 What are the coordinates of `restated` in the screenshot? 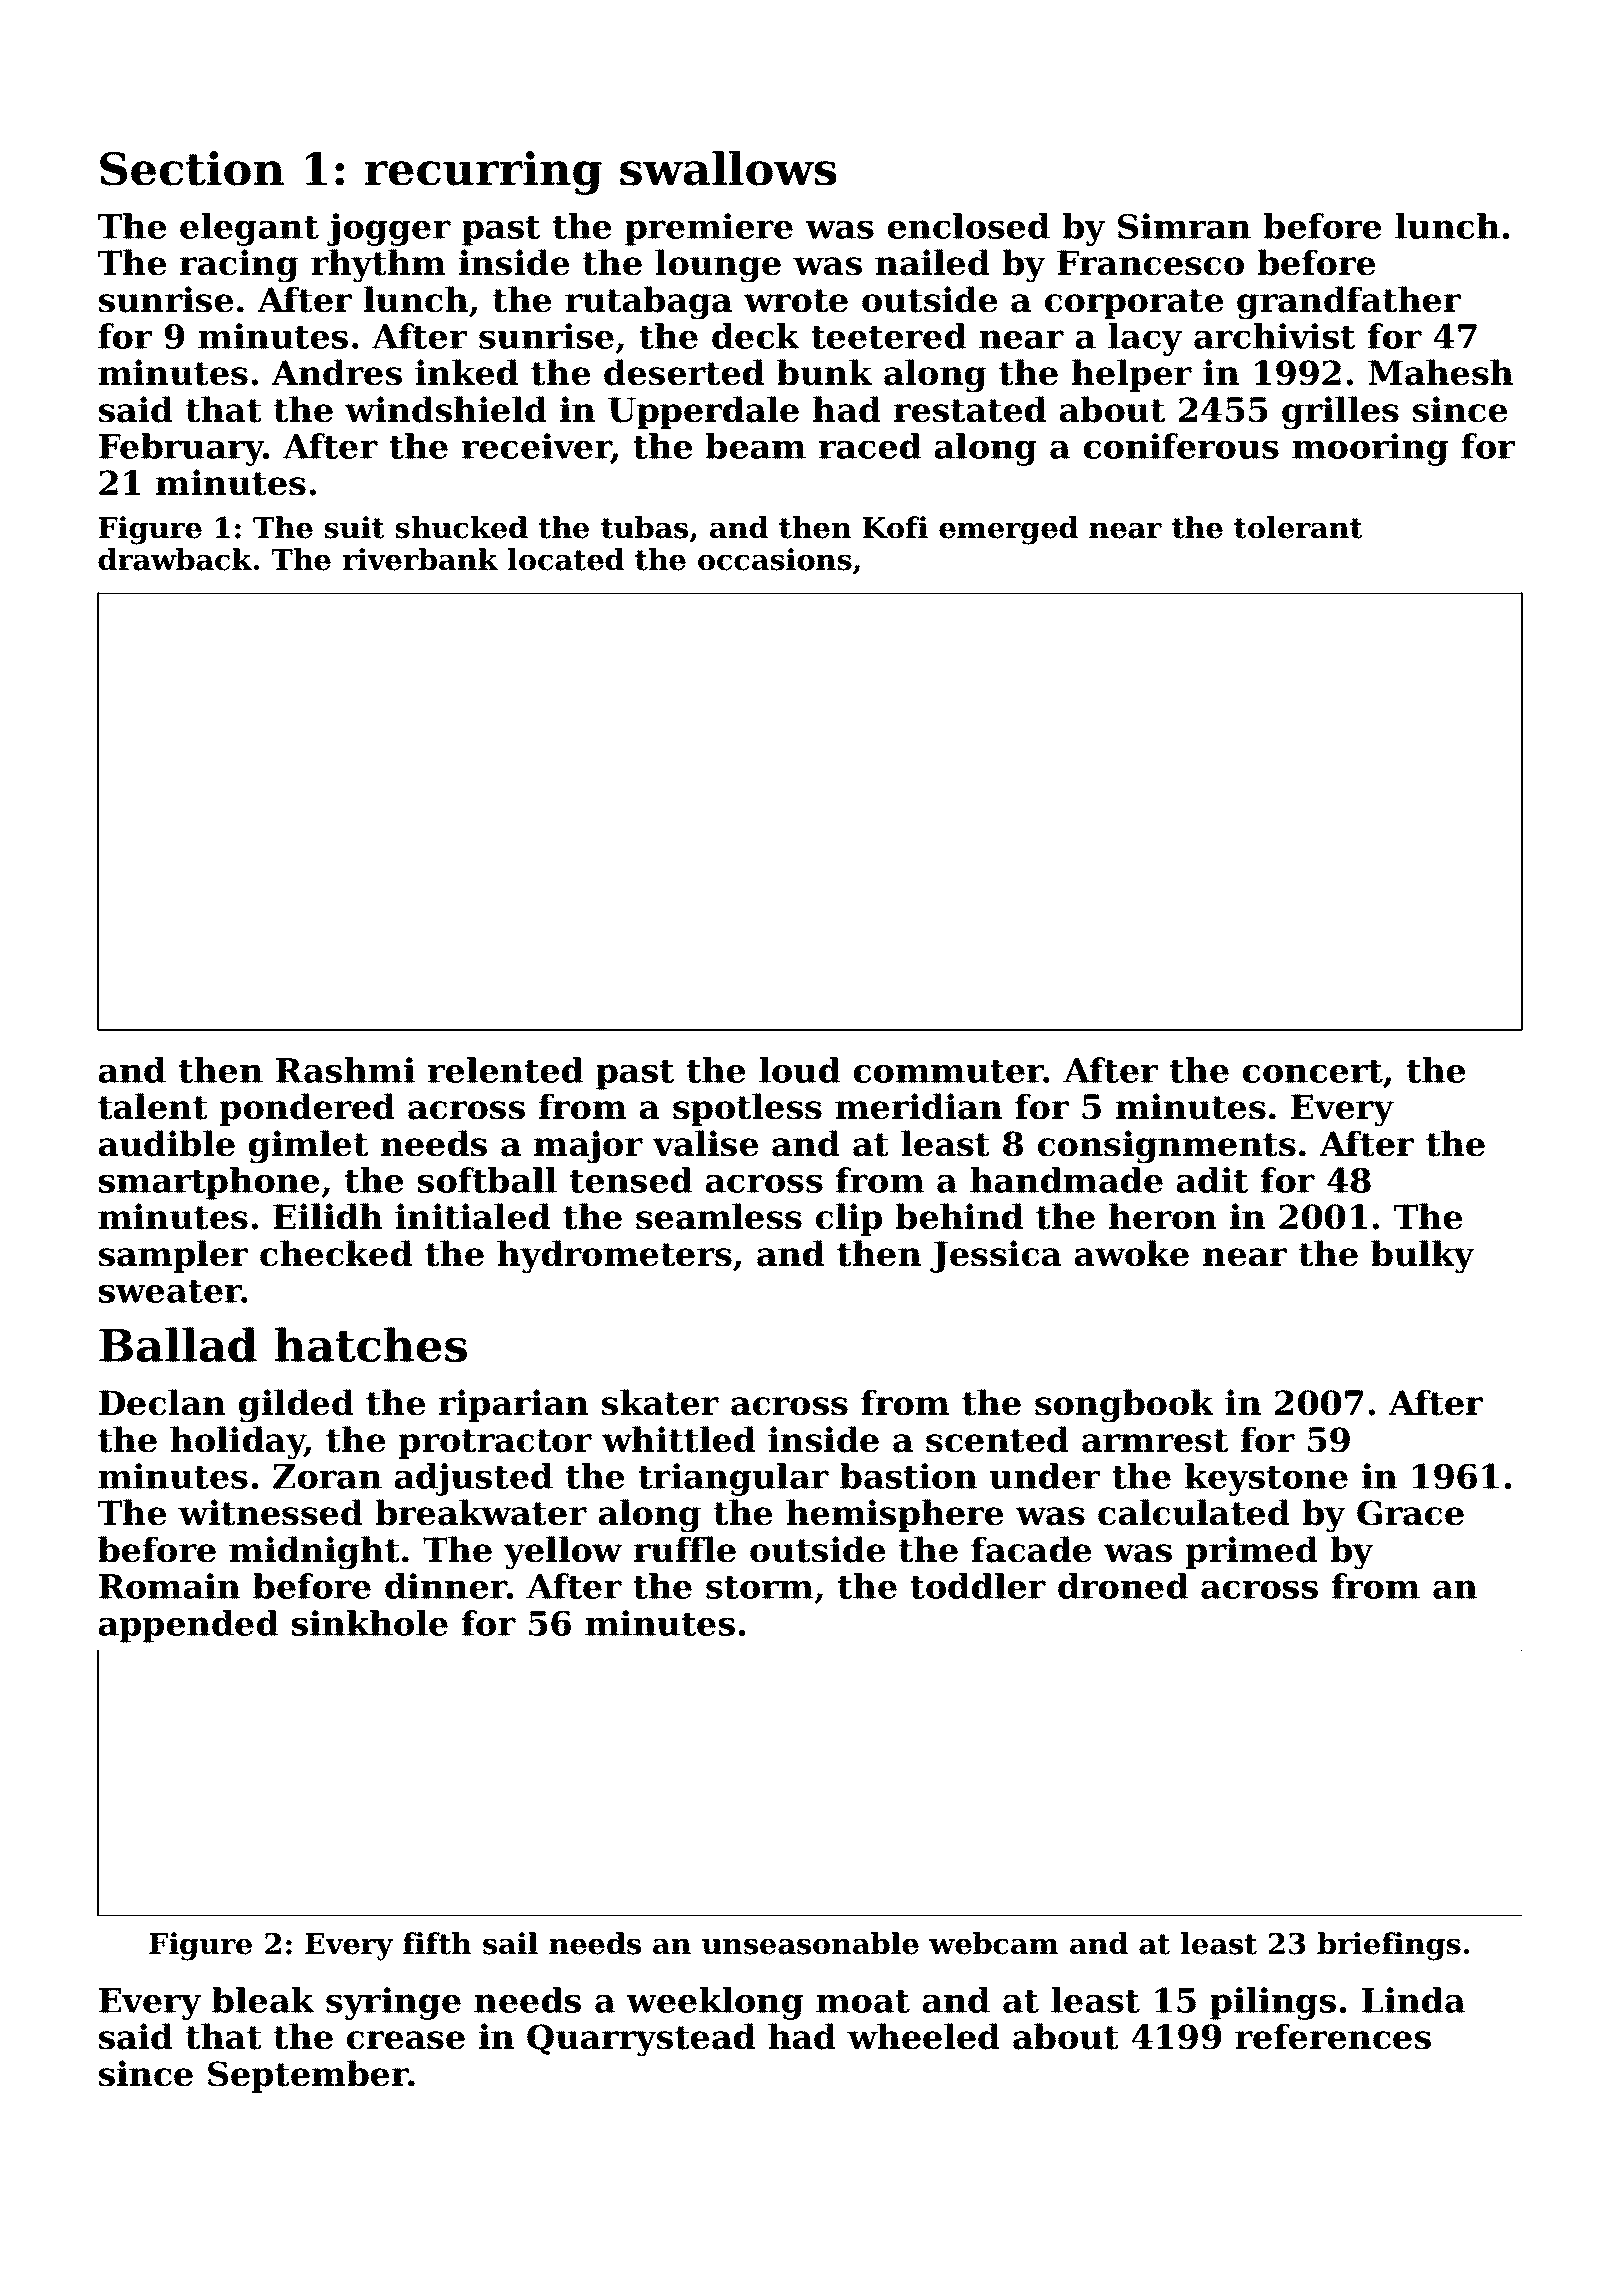 It's located at (970, 409).
